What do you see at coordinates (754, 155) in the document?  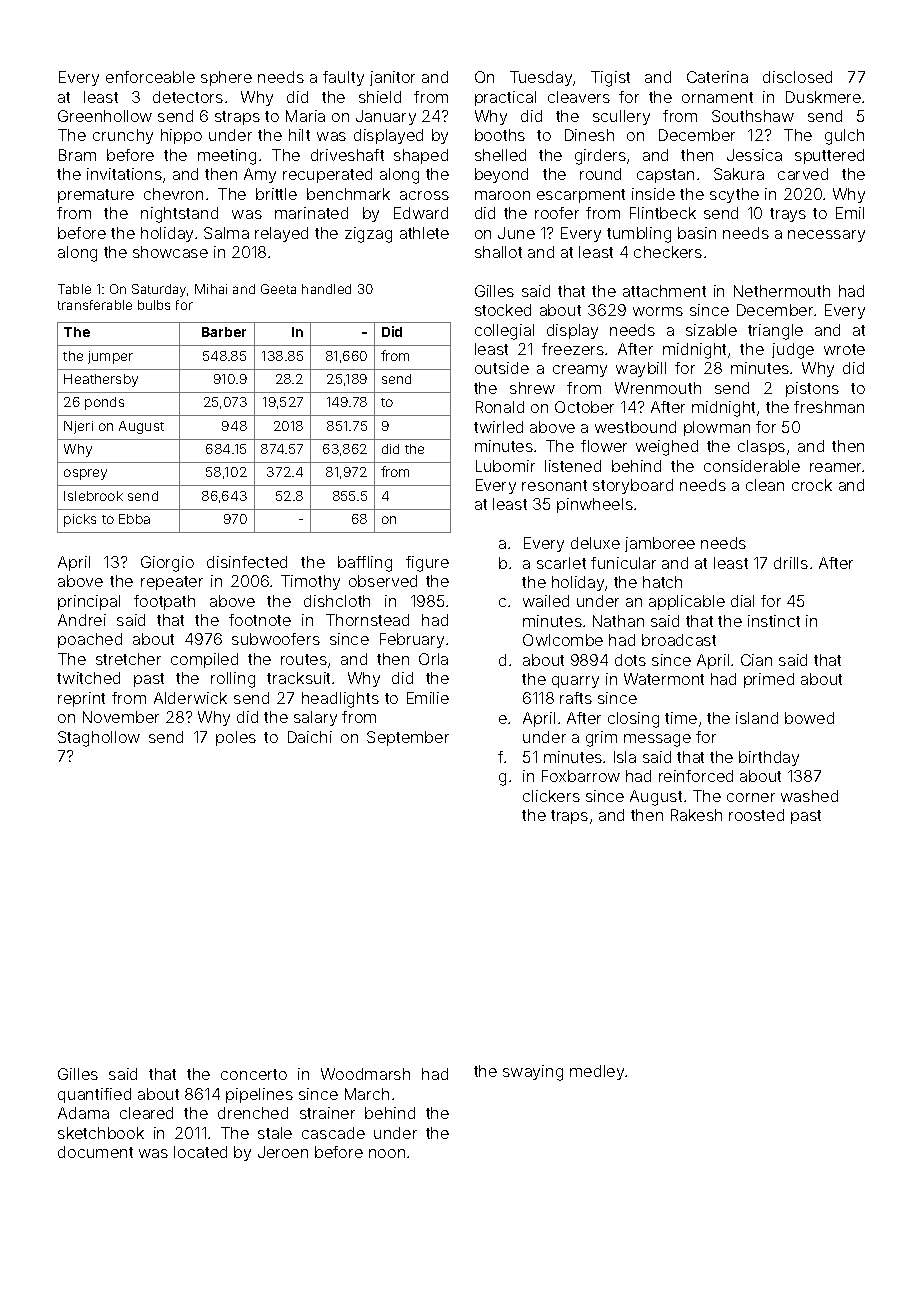 I see `Jessica` at bounding box center [754, 155].
